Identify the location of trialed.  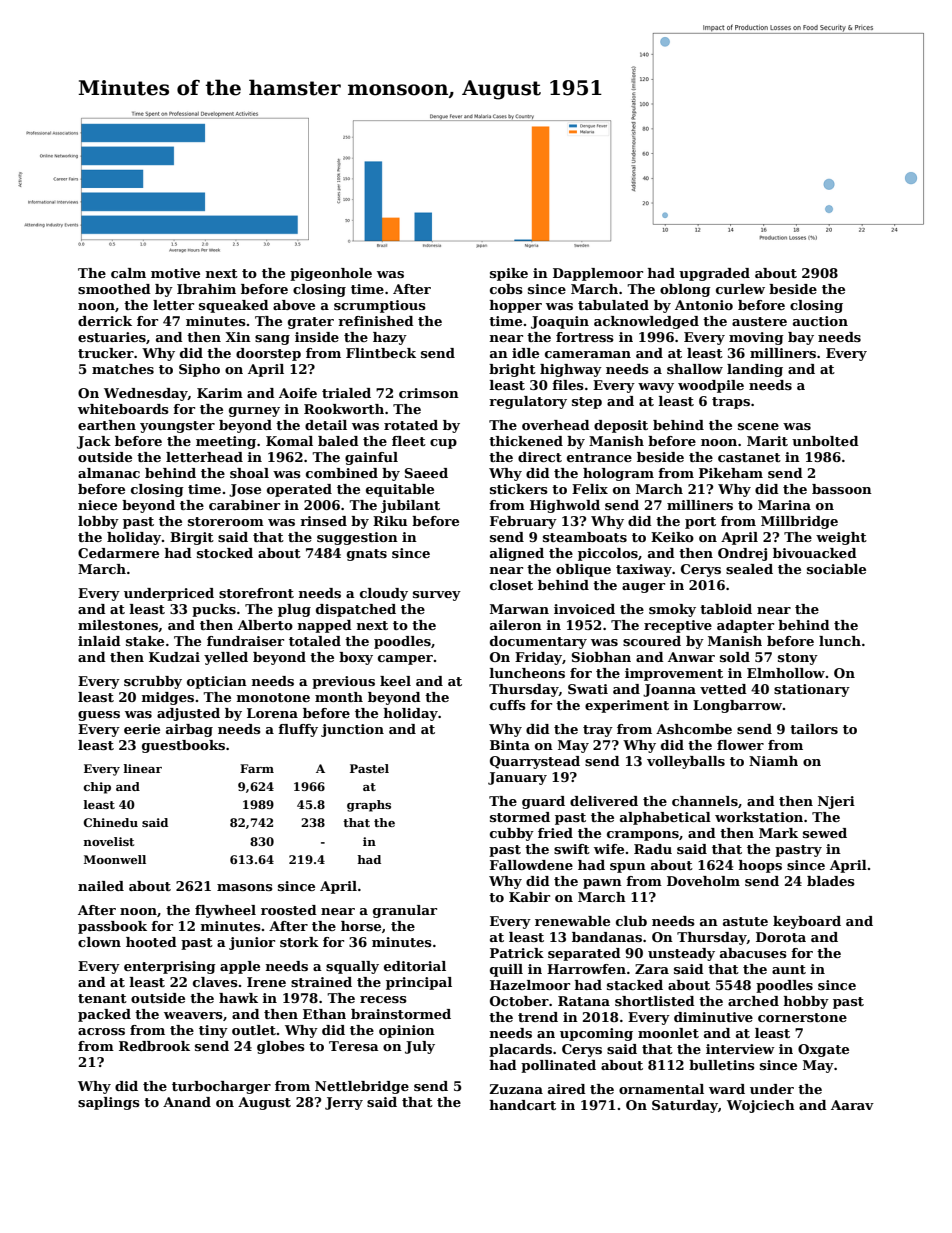
(346, 393).
